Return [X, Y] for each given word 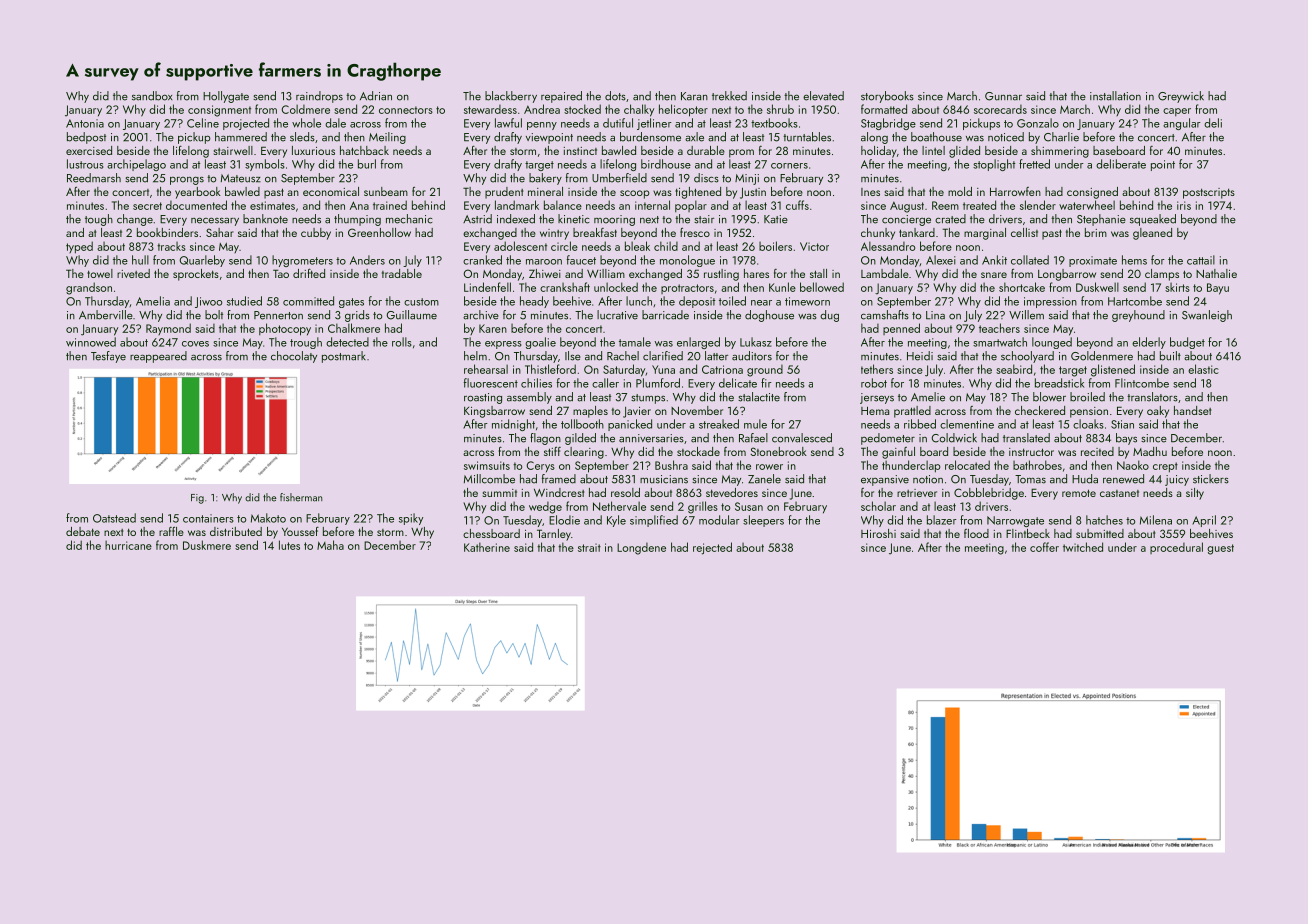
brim [1096, 232]
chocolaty [294, 357]
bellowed [822, 287]
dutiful [618, 123]
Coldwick [954, 438]
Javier [637, 412]
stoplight [994, 165]
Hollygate [226, 97]
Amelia [153, 301]
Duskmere [207, 545]
